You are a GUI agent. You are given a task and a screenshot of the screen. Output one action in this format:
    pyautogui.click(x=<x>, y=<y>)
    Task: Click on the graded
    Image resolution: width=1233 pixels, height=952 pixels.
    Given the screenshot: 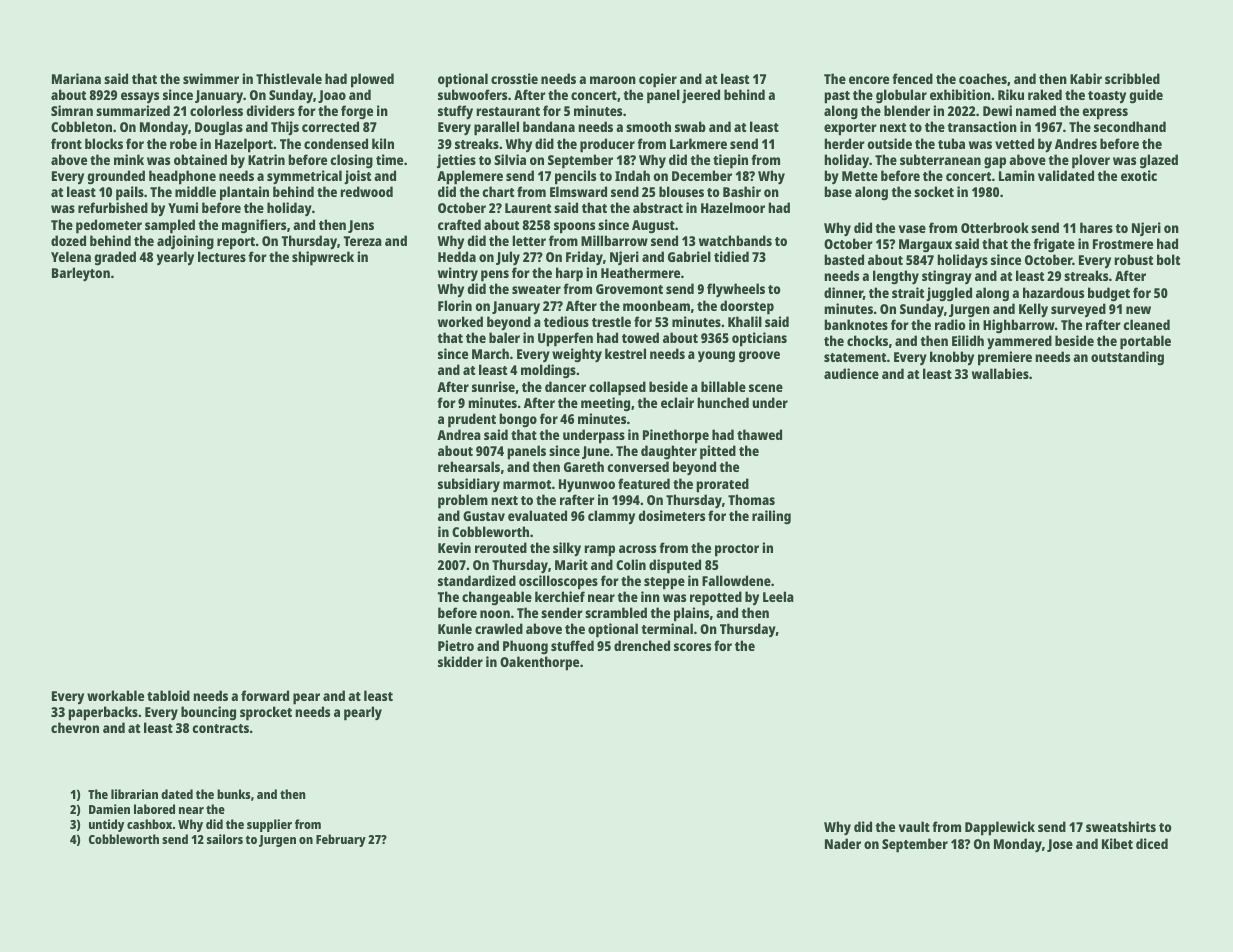 What is the action you would take?
    pyautogui.click(x=115, y=258)
